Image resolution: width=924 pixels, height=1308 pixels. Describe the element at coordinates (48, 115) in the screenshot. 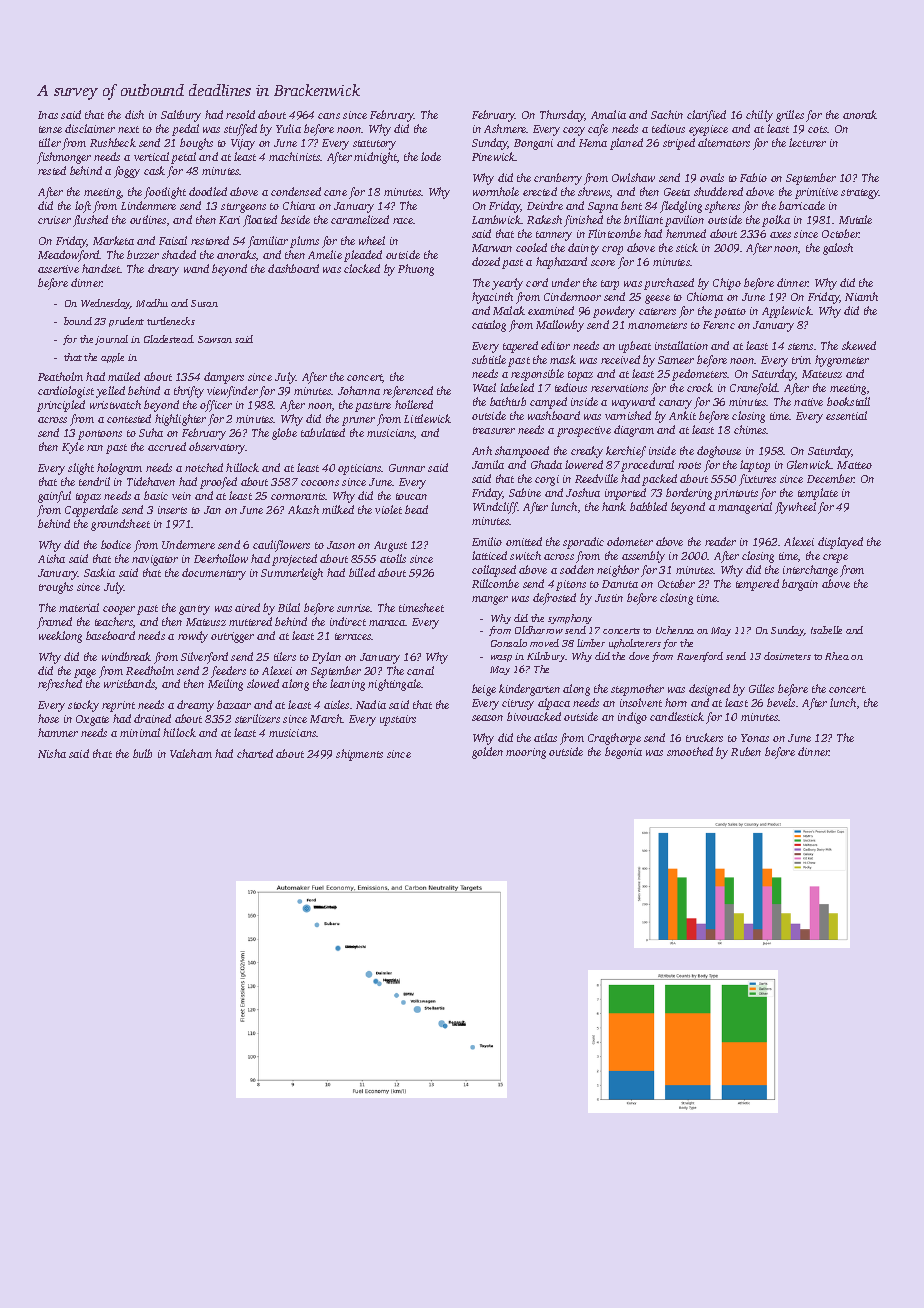

I see `Inas` at that location.
